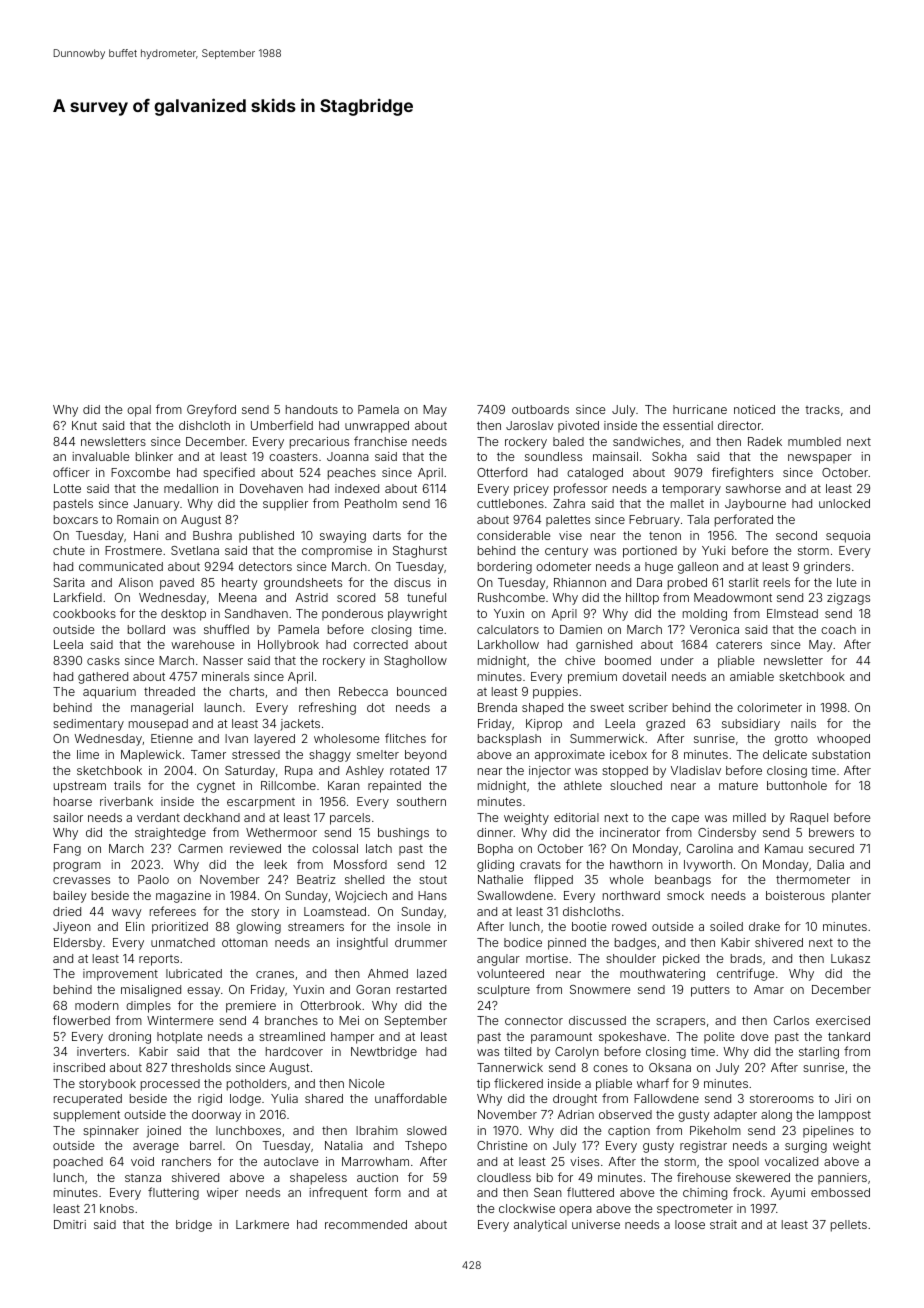 The width and height of the screenshot is (924, 1308). Describe the element at coordinates (377, 427) in the screenshot. I see `unwrapped` at that location.
